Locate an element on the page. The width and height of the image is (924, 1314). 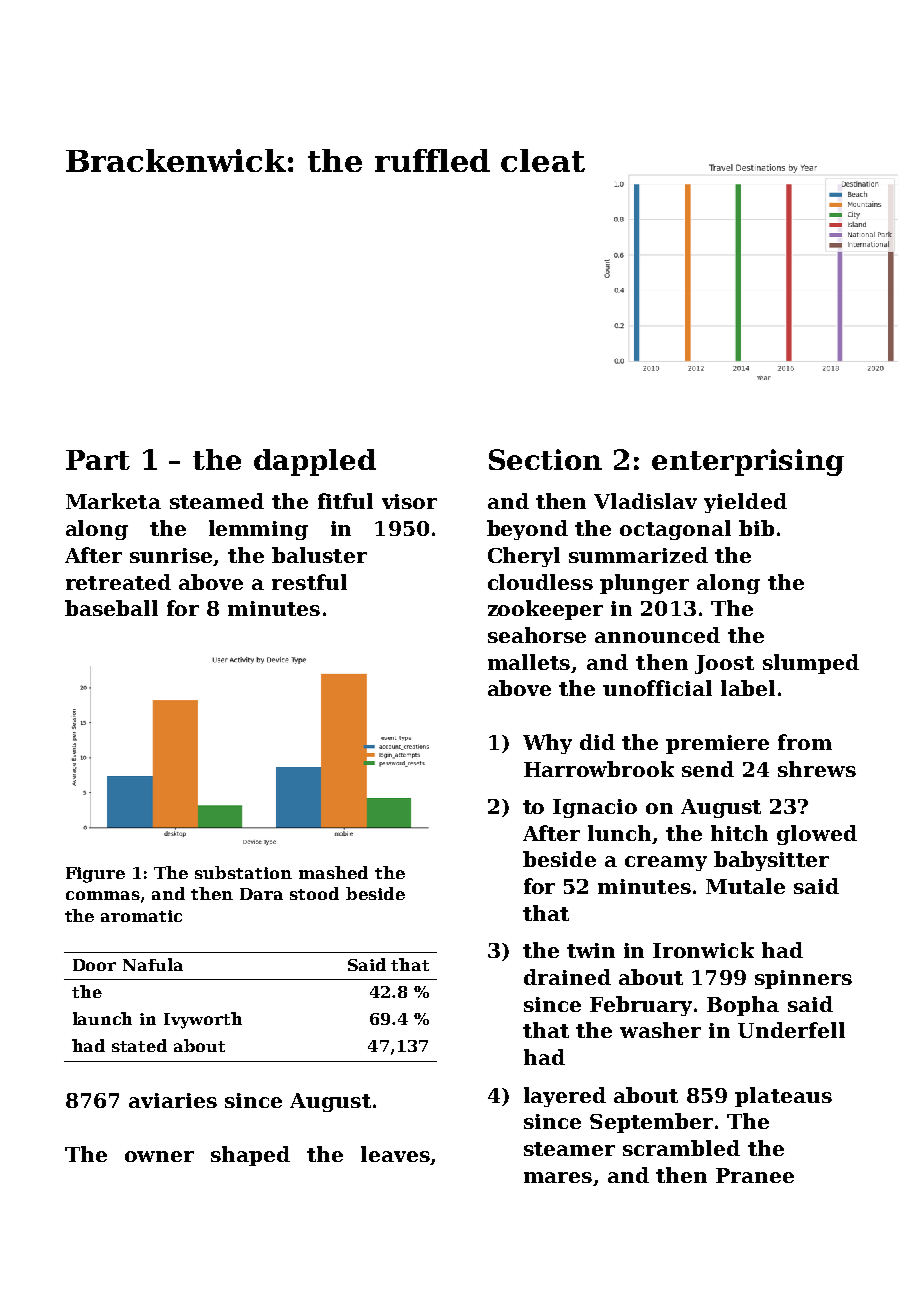
leaves is located at coordinates (395, 1154).
